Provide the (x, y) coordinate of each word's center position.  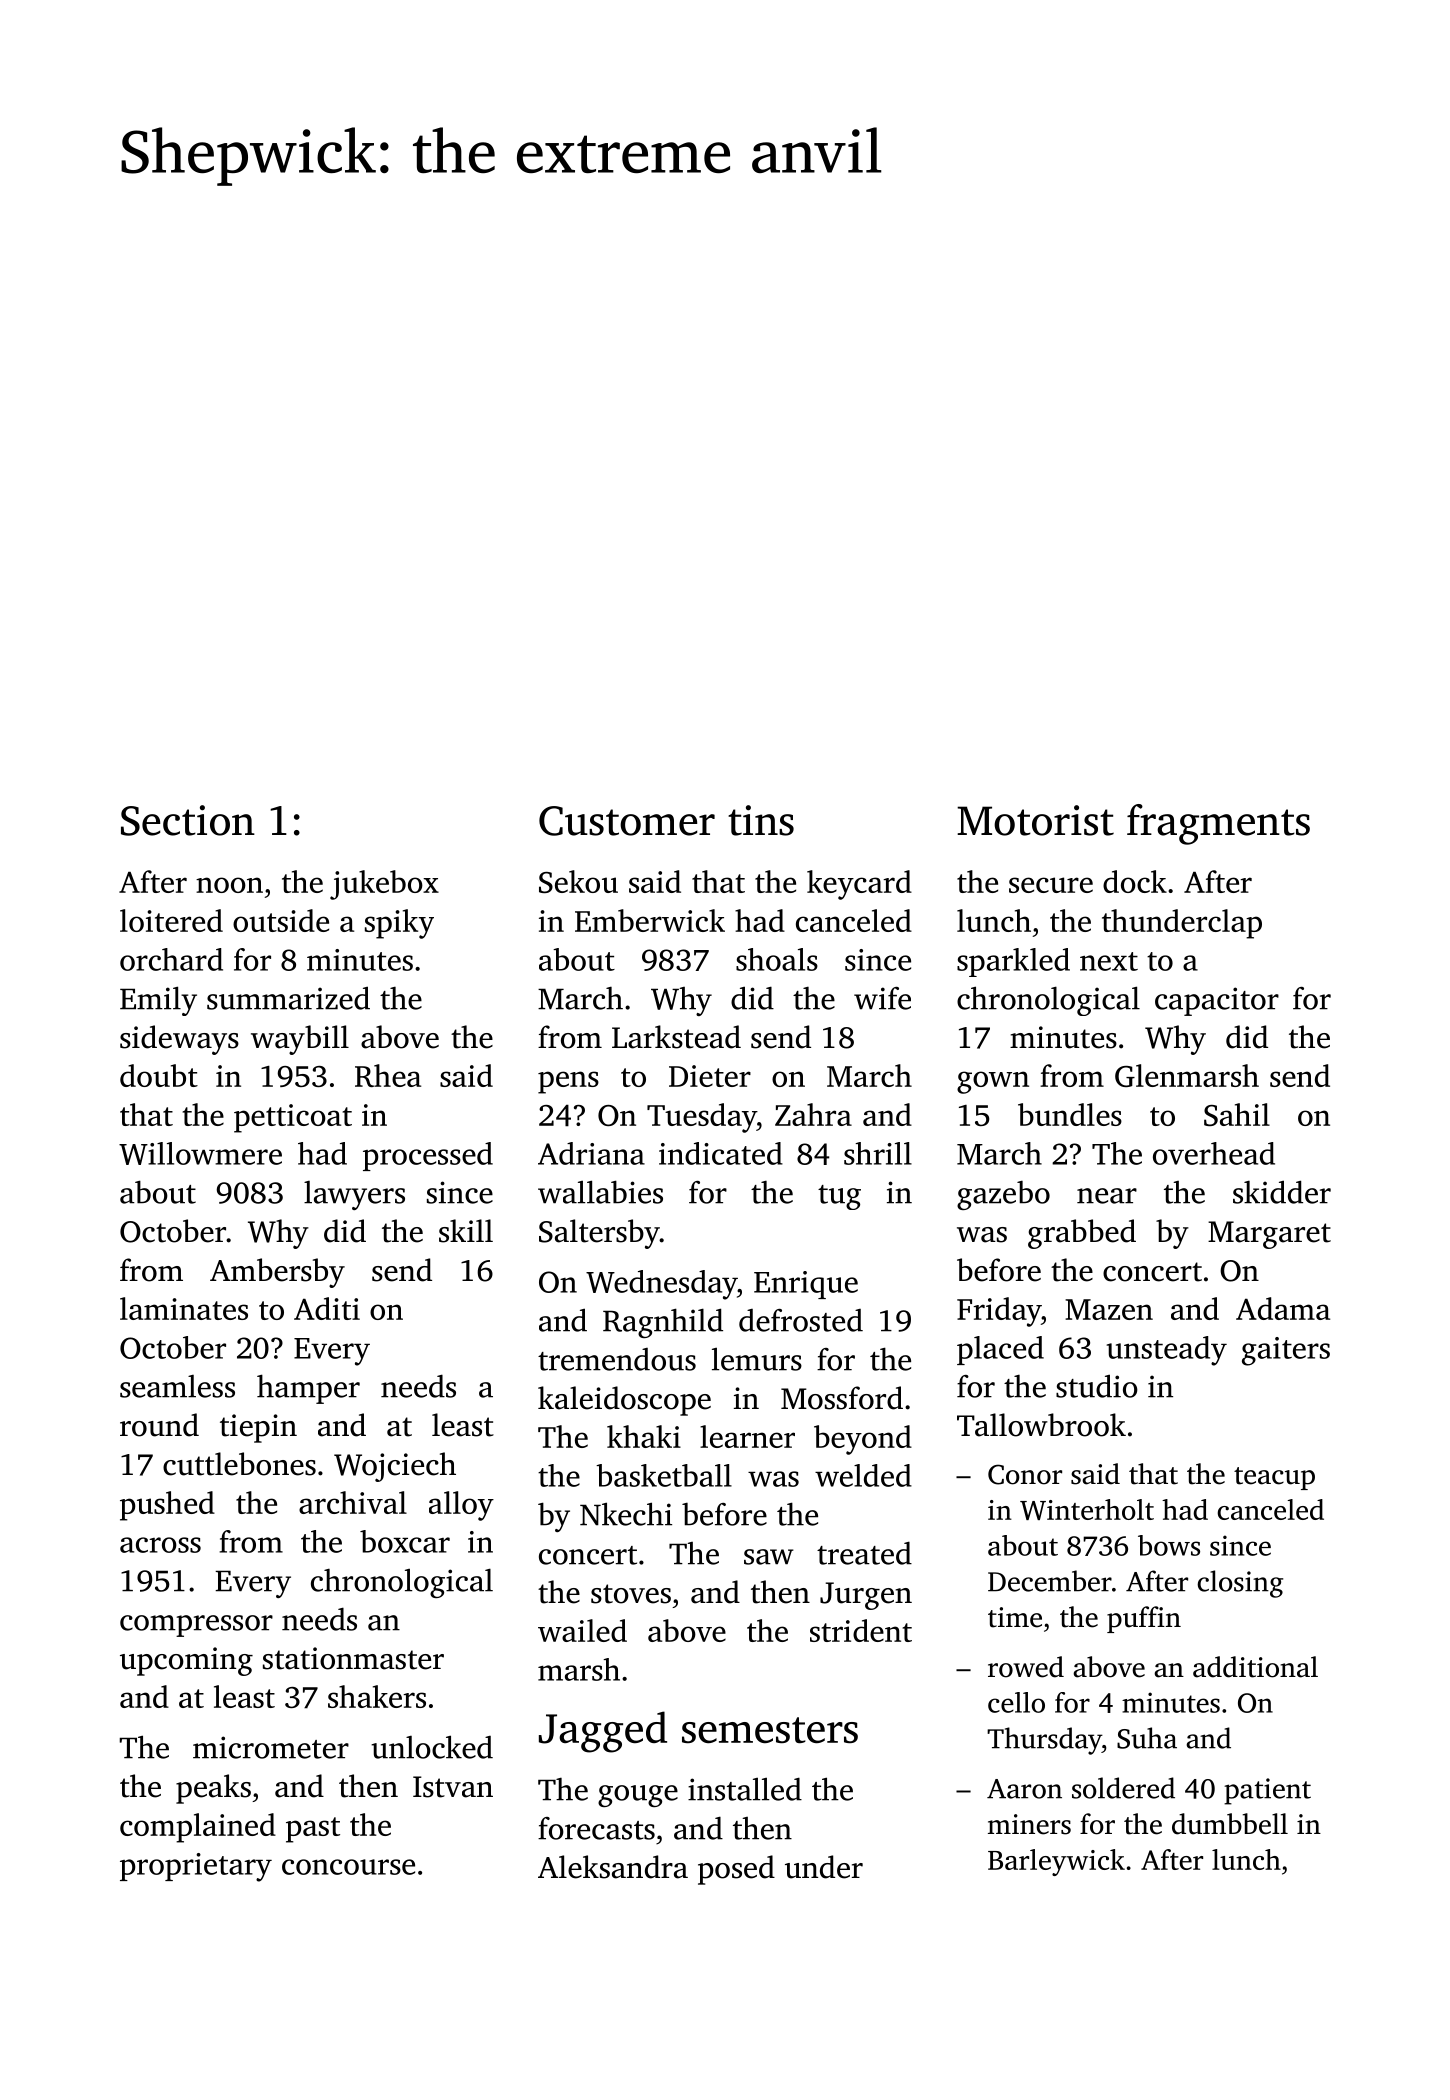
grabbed (1082, 1234)
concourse (348, 1867)
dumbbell (1230, 1824)
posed (736, 1870)
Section (188, 820)
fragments (1218, 824)
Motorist (1035, 820)
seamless (177, 1386)
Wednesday (661, 1285)
